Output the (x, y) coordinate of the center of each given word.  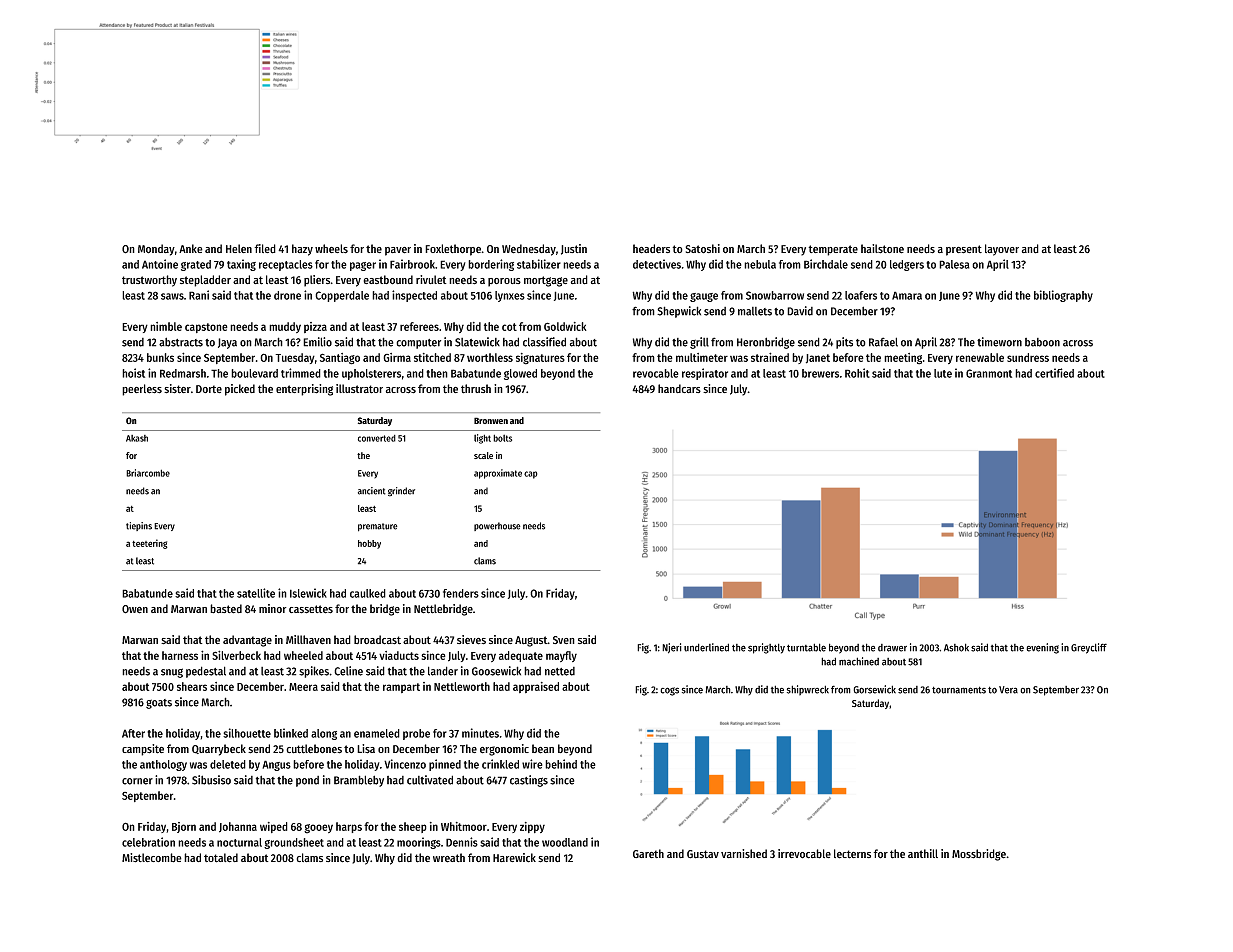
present (964, 250)
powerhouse (497, 526)
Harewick (514, 858)
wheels (331, 249)
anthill (923, 853)
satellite (256, 593)
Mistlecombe (152, 858)
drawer (892, 648)
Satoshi (702, 249)
